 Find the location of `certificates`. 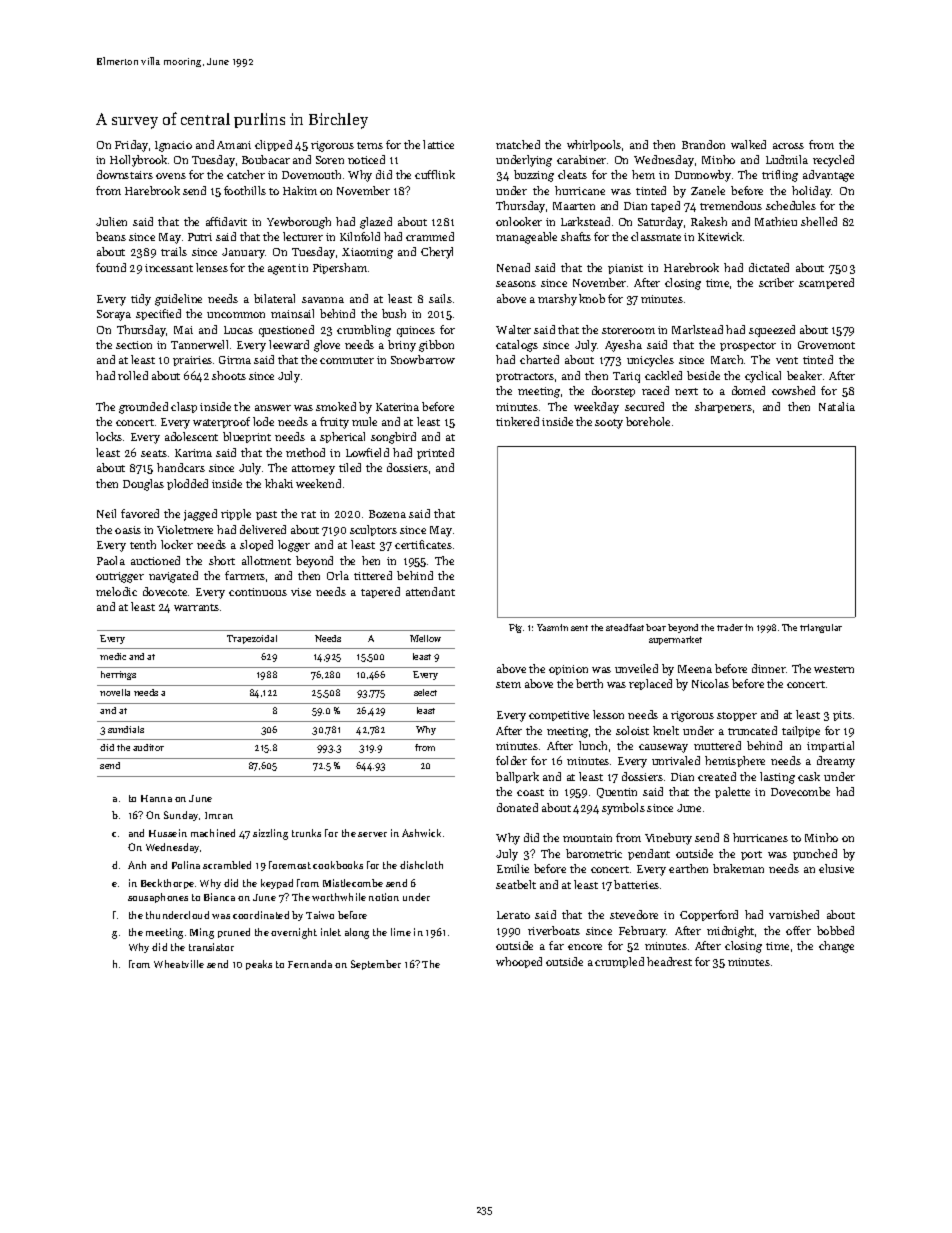

certificates is located at coordinates (423, 544).
